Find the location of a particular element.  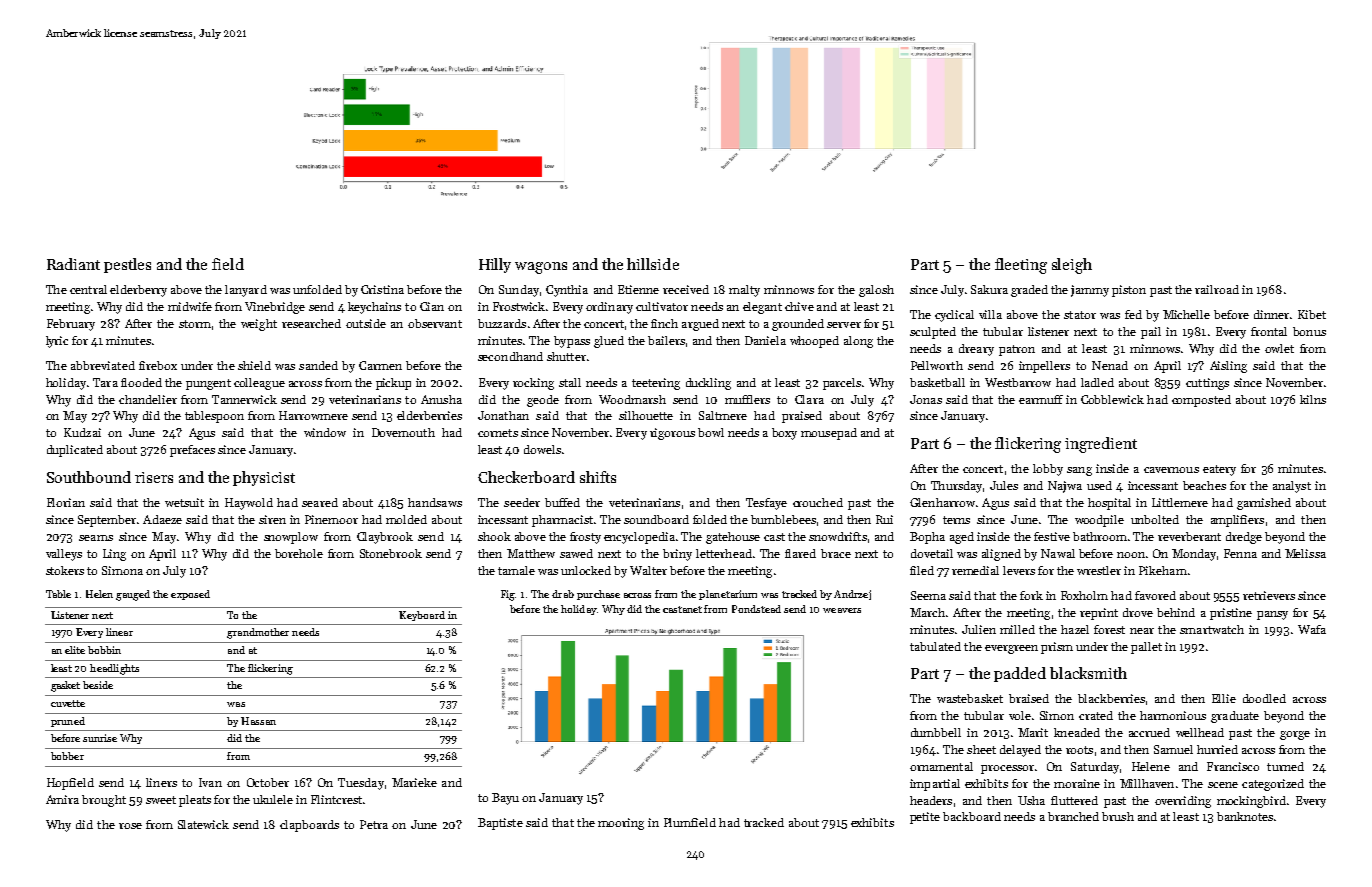

elite is located at coordinates (75, 650).
